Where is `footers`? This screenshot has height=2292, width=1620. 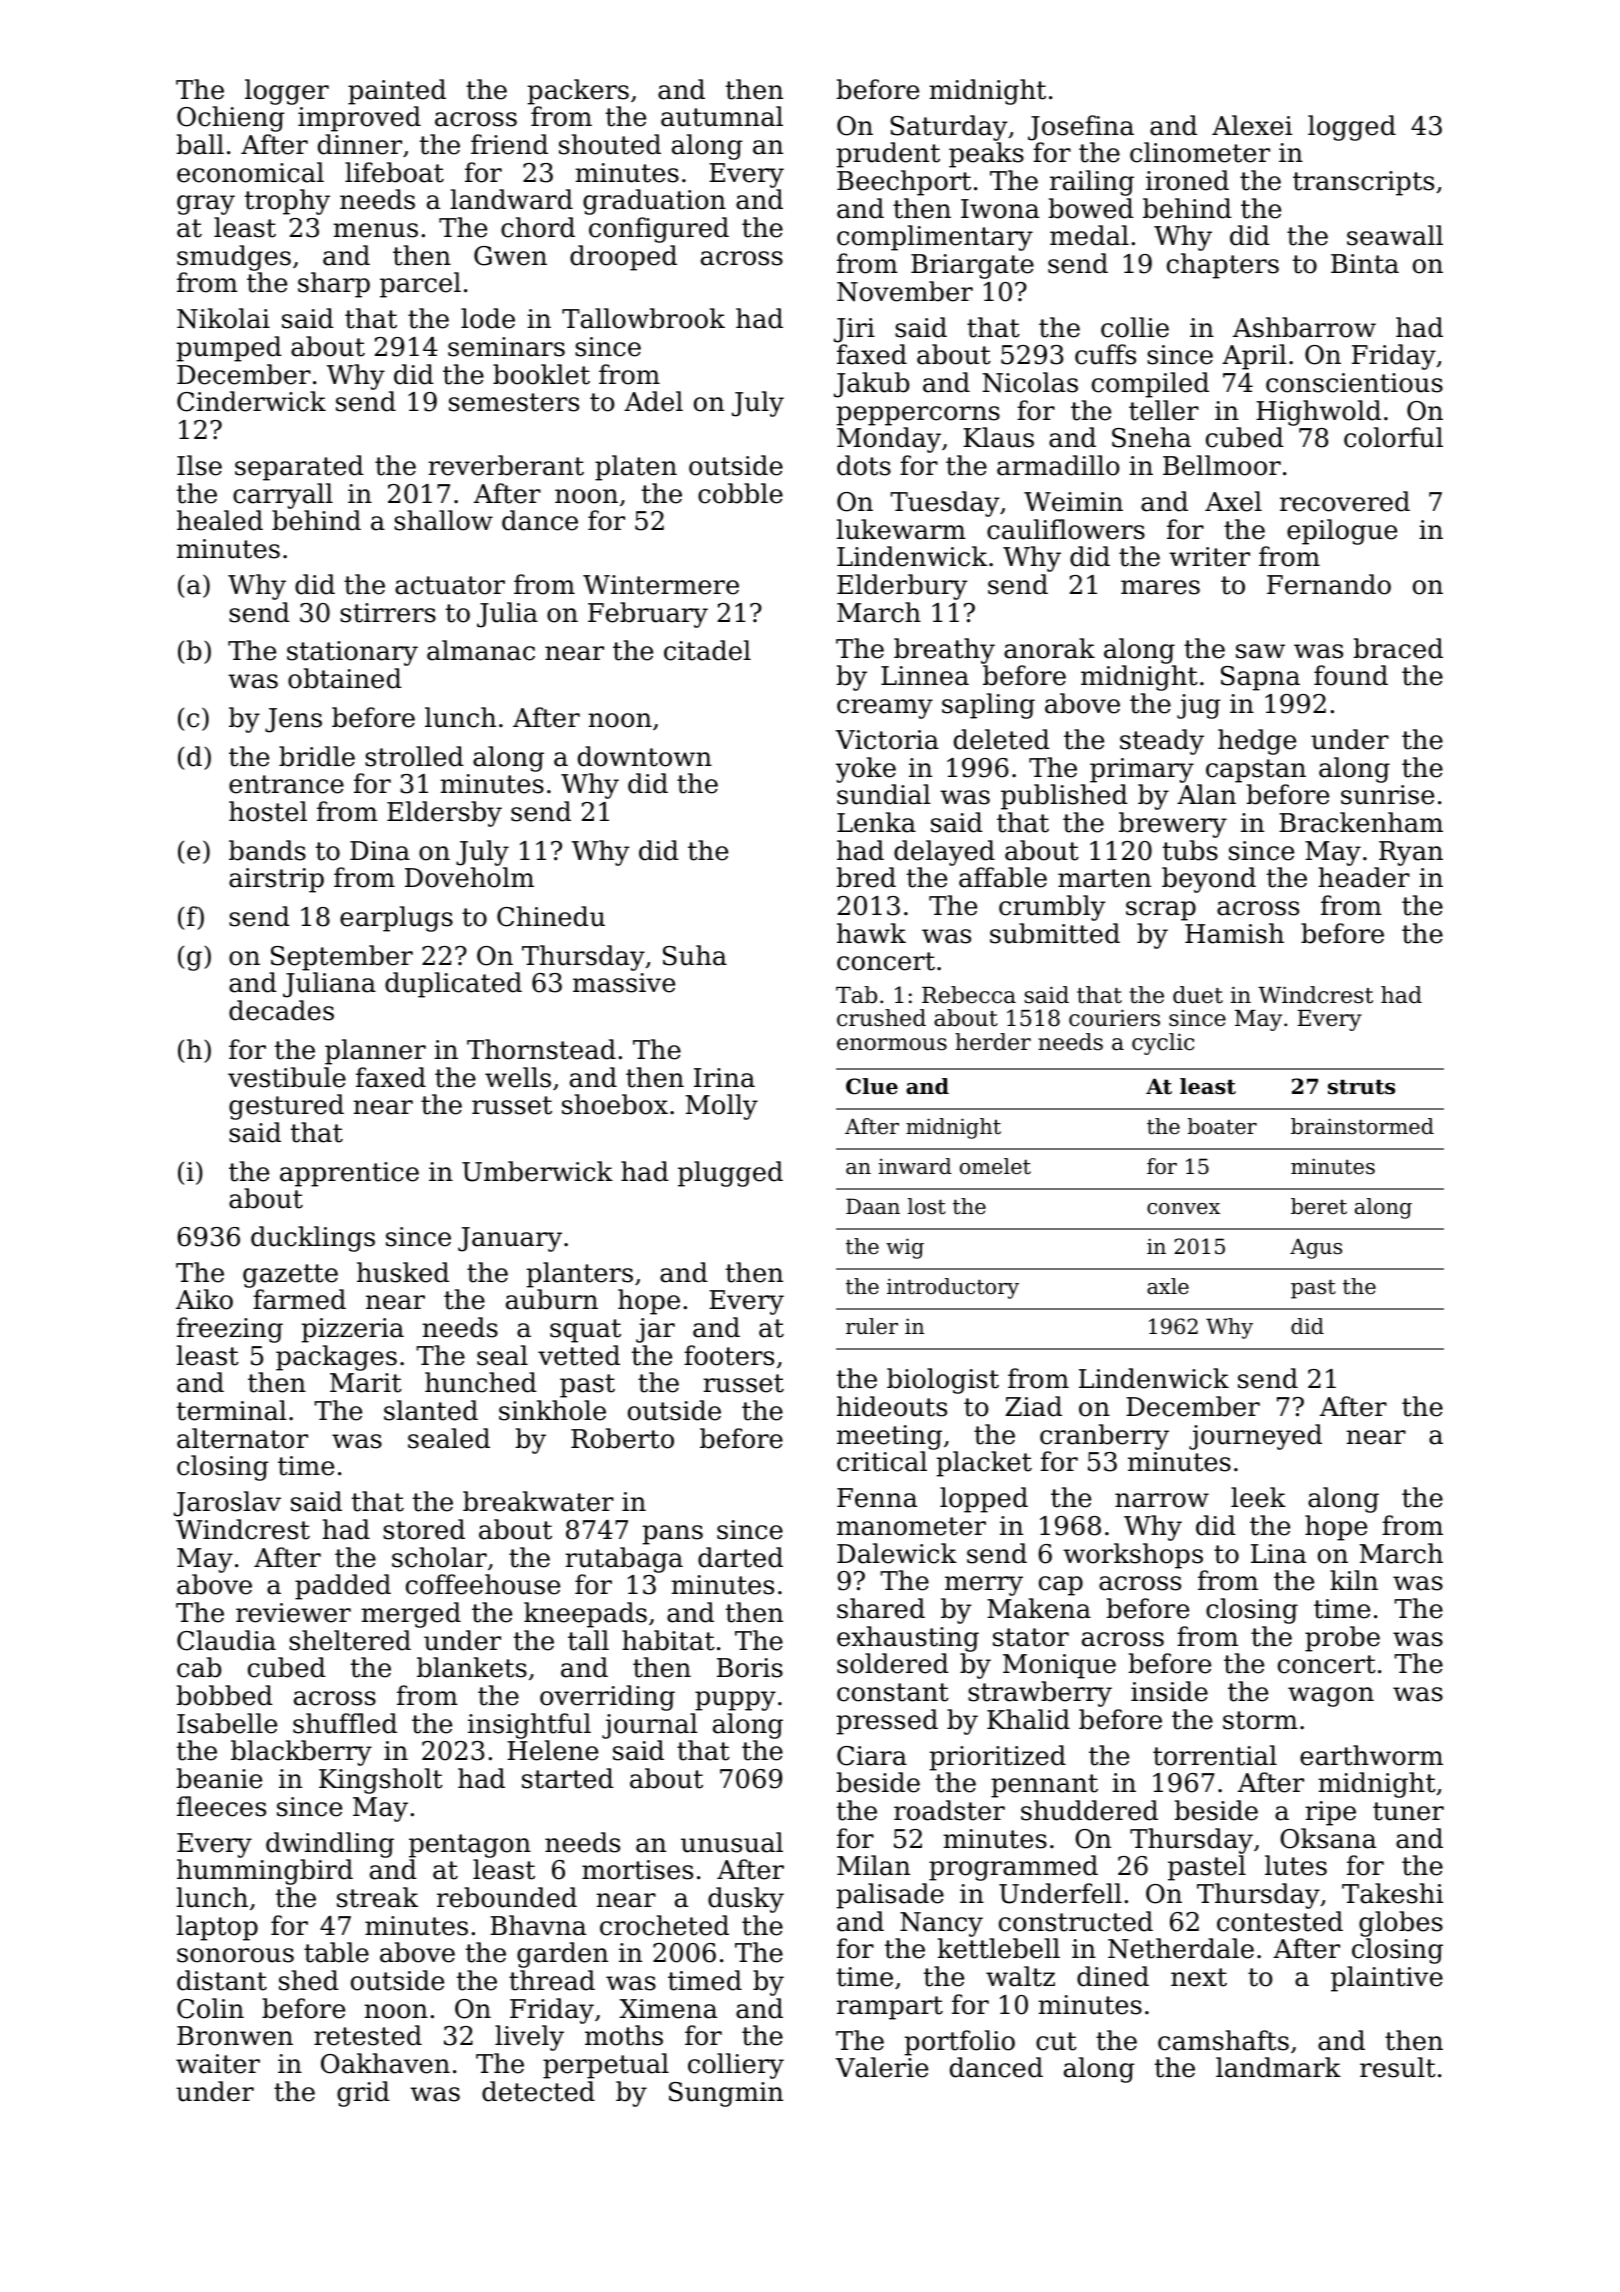
footers is located at coordinates (729, 1355).
